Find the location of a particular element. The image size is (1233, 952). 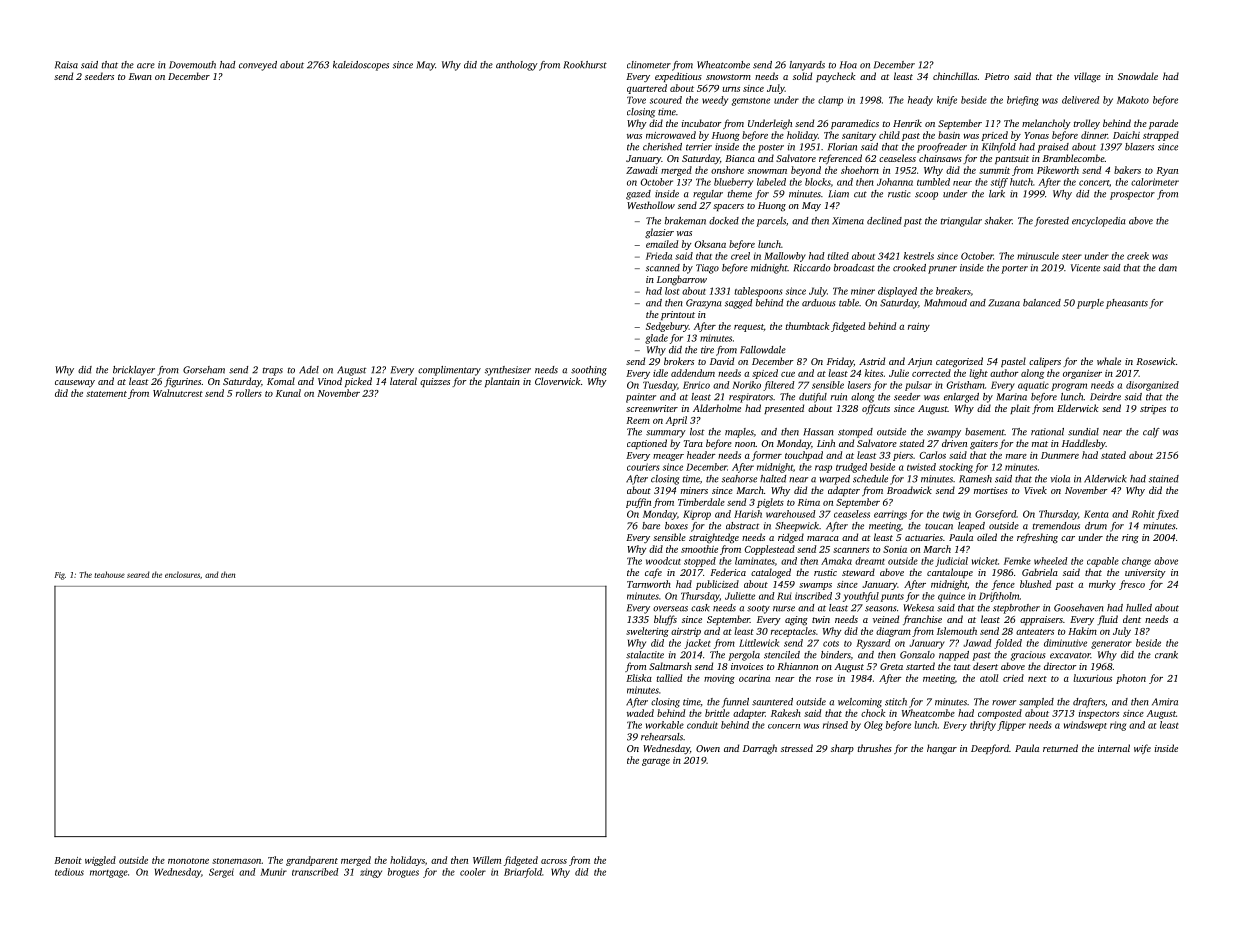

scanned is located at coordinates (663, 268).
